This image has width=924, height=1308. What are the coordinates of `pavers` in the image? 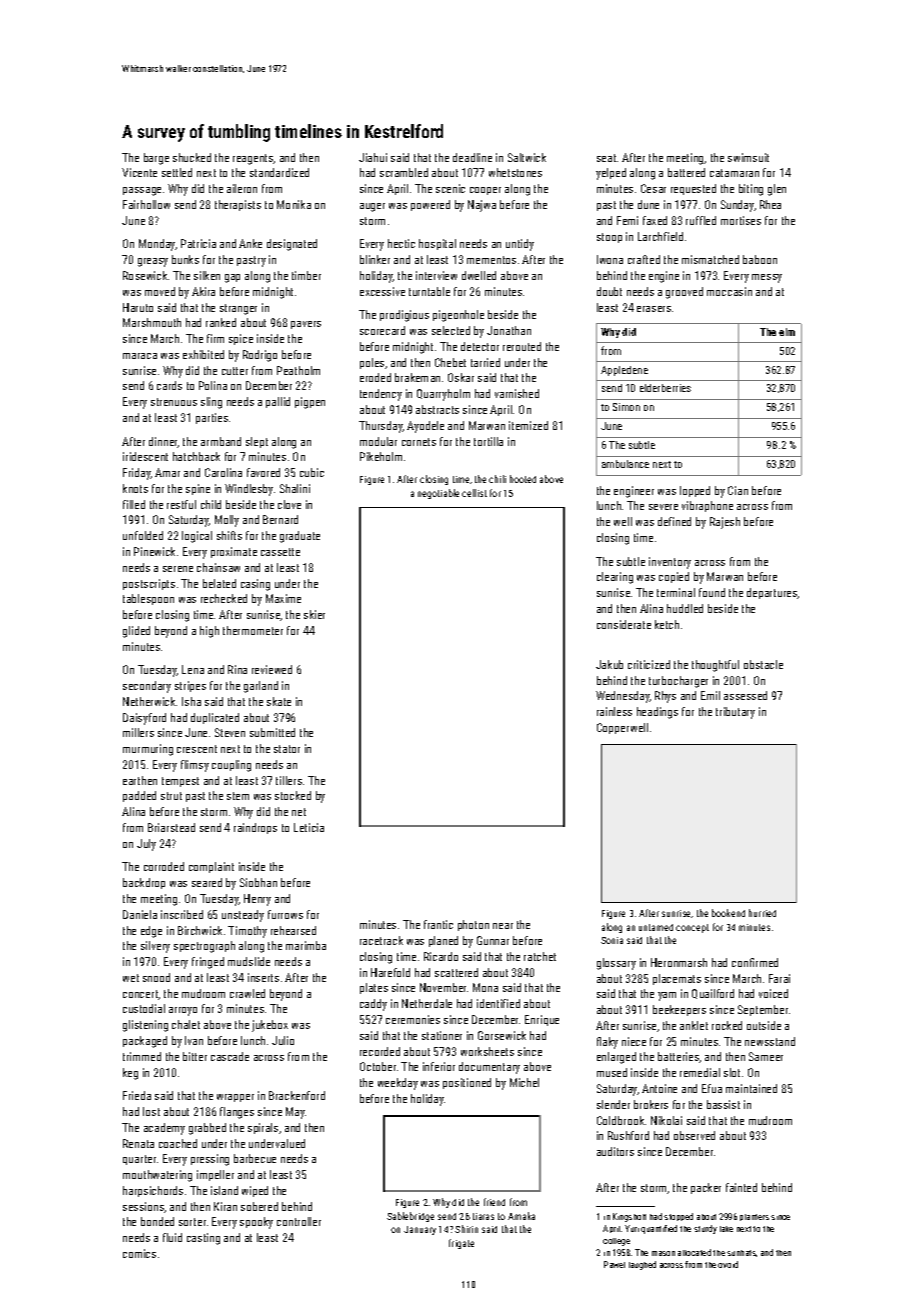 It's located at (306, 325).
